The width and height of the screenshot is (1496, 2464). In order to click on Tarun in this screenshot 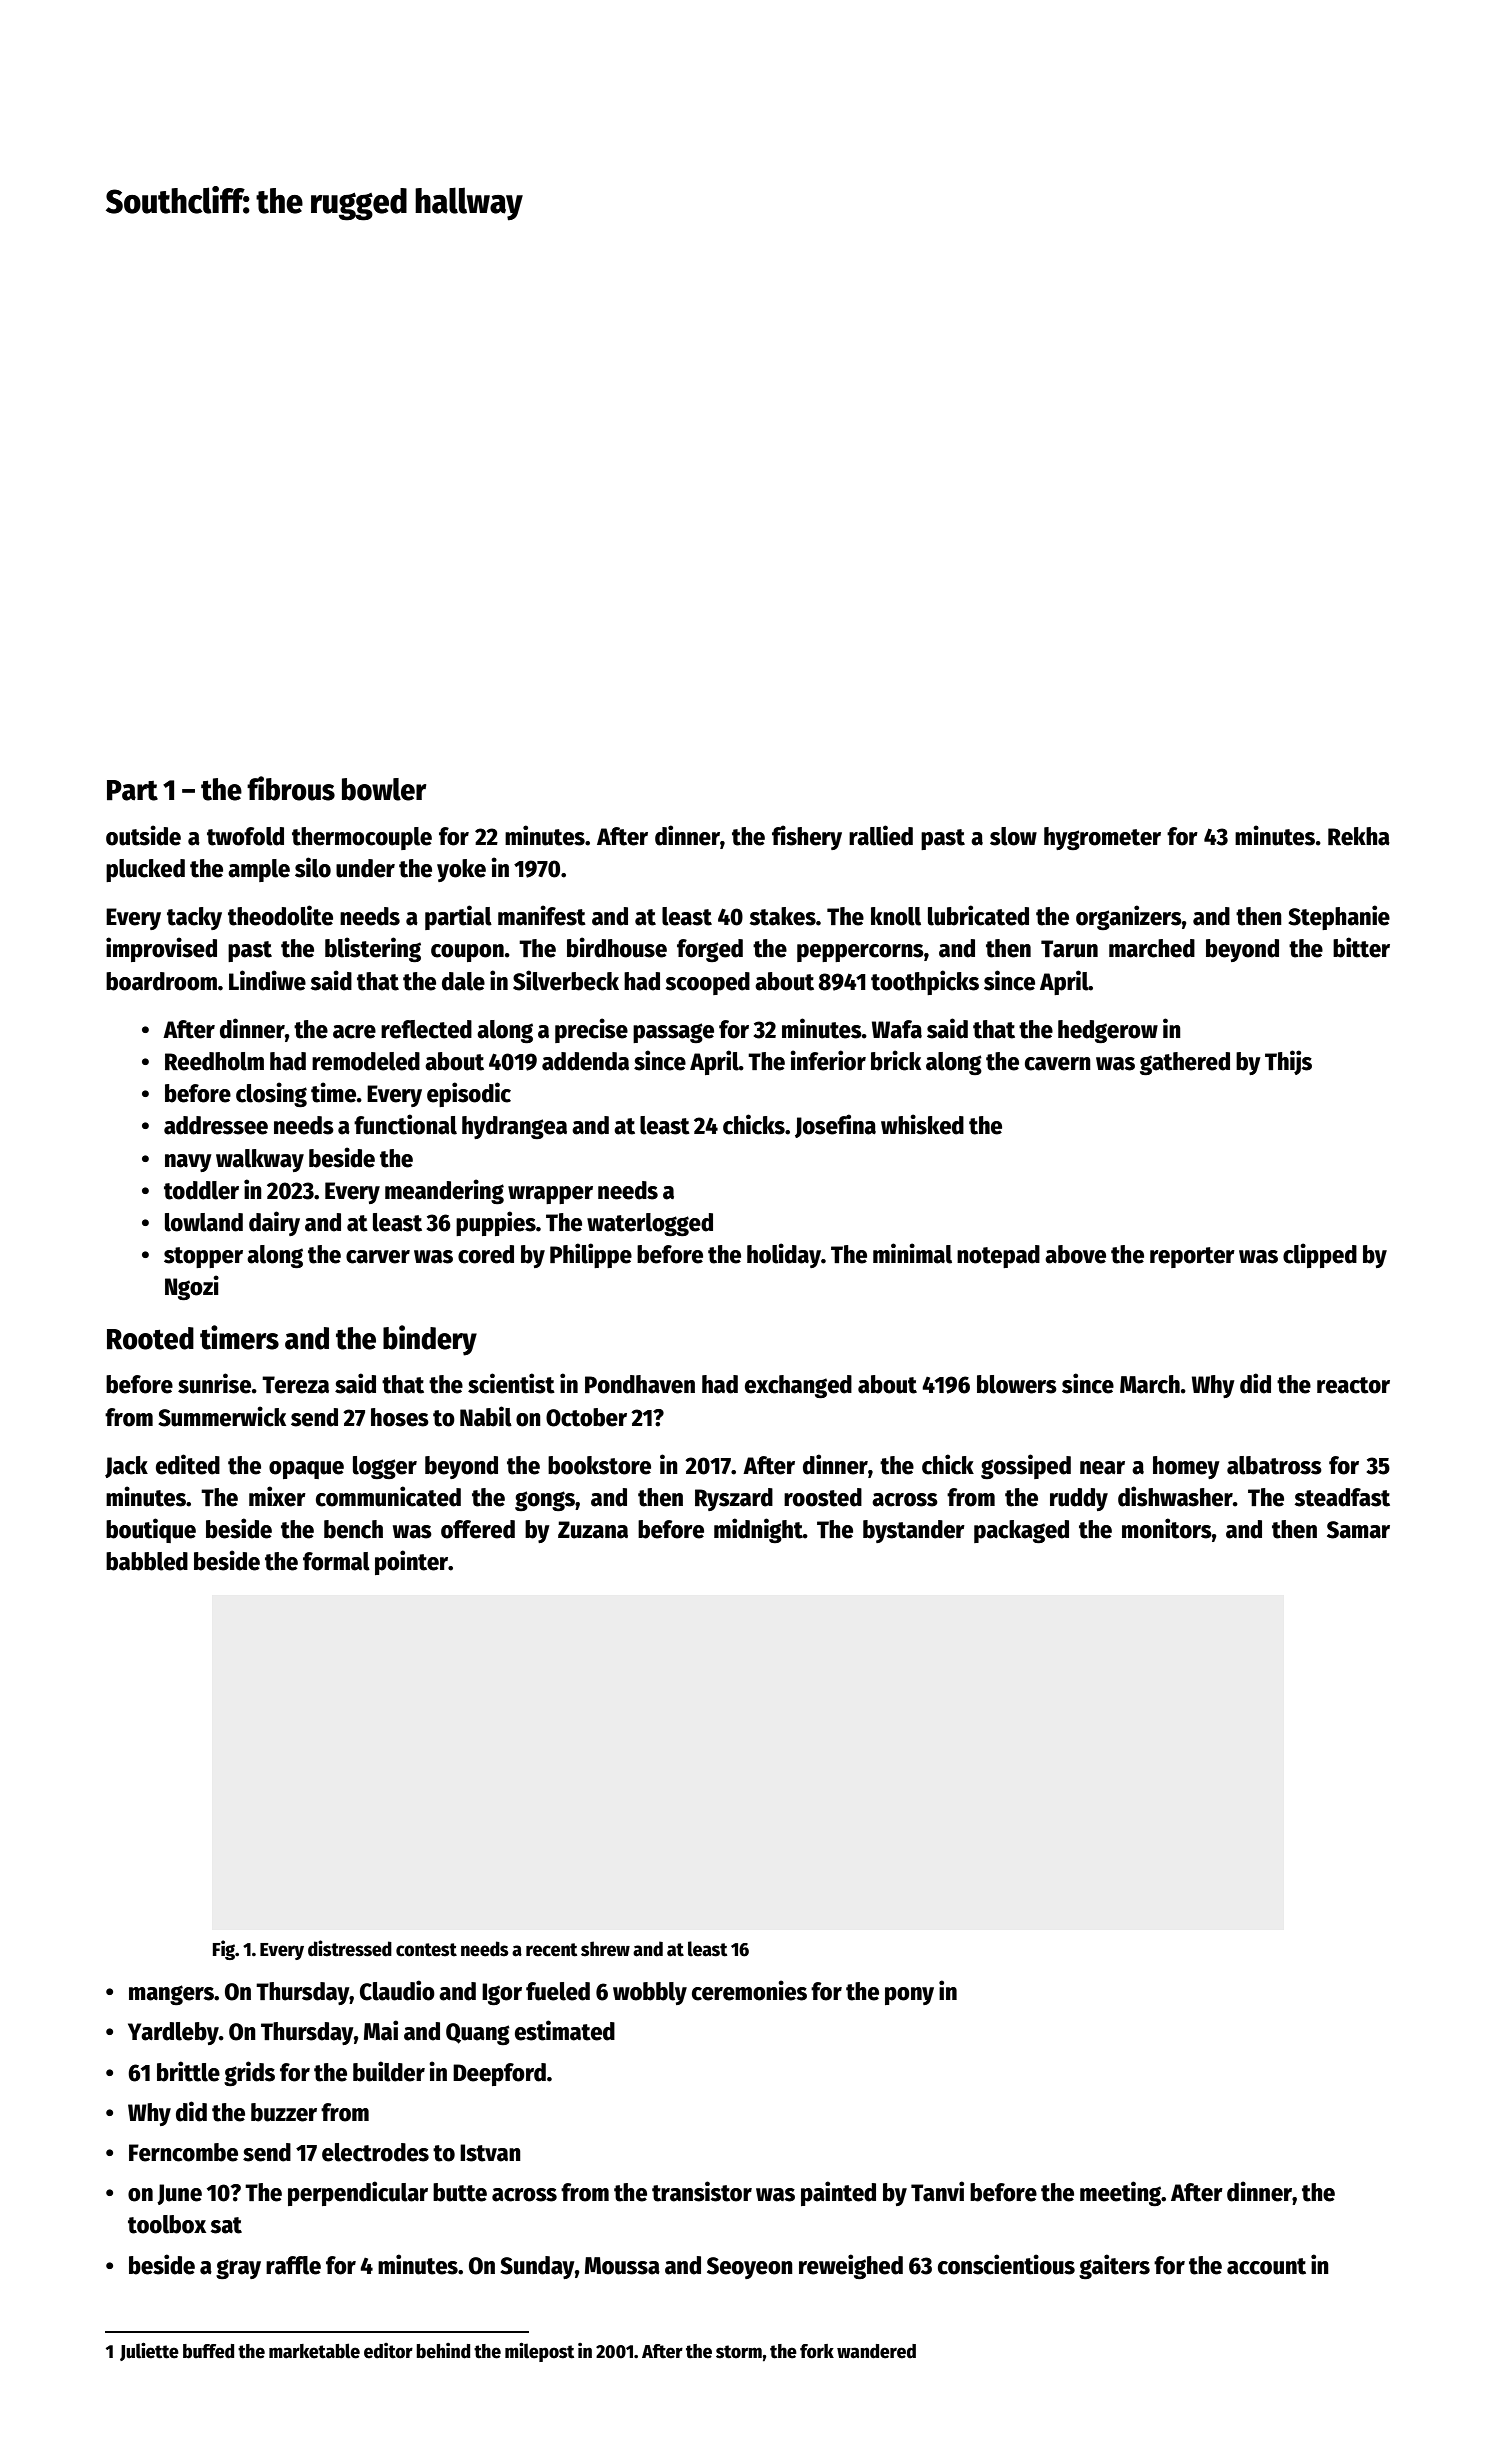, I will do `click(1069, 949)`.
